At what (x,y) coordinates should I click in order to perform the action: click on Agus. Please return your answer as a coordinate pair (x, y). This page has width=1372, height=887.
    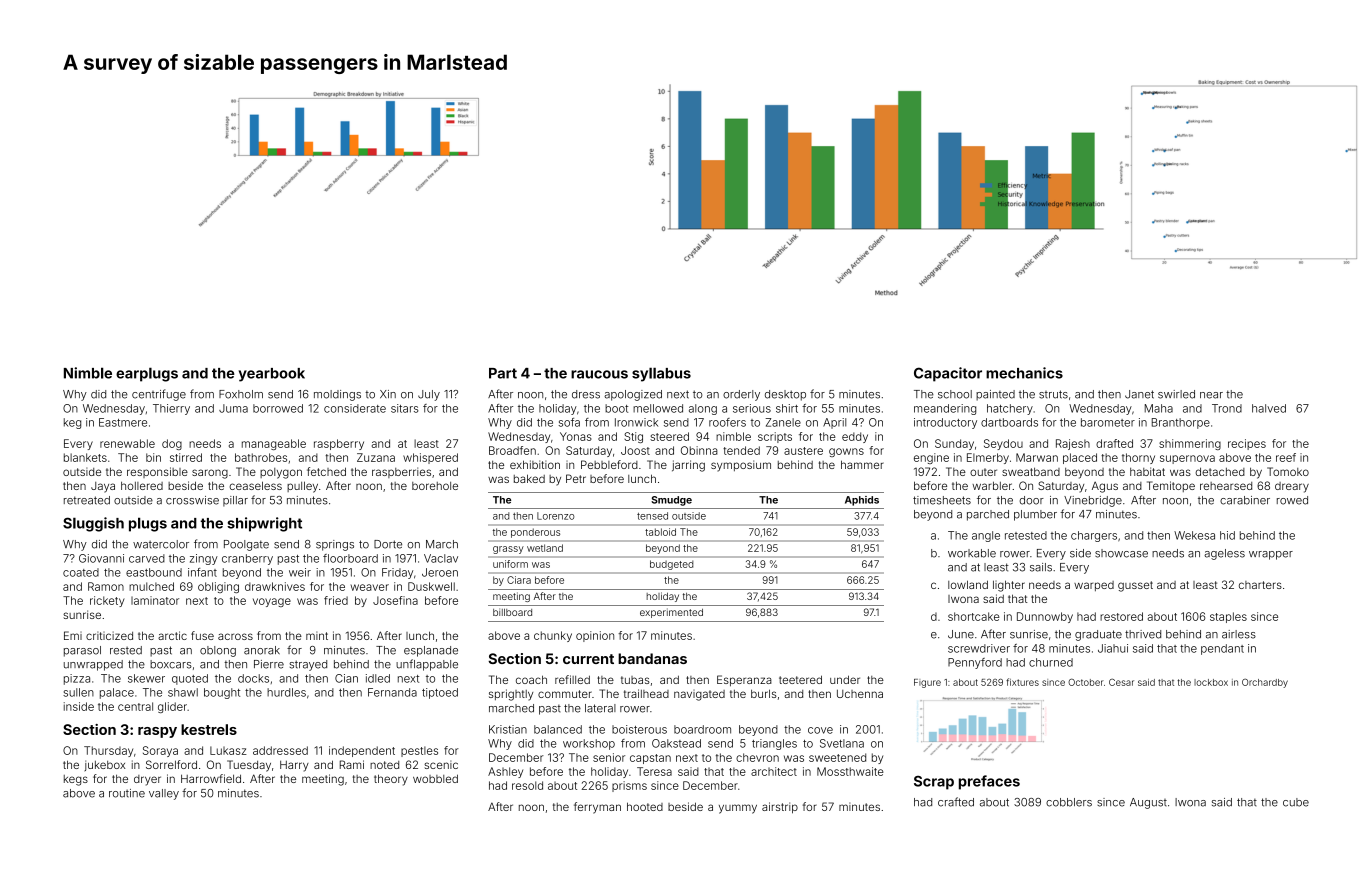
    Looking at the image, I should click on (1105, 487).
